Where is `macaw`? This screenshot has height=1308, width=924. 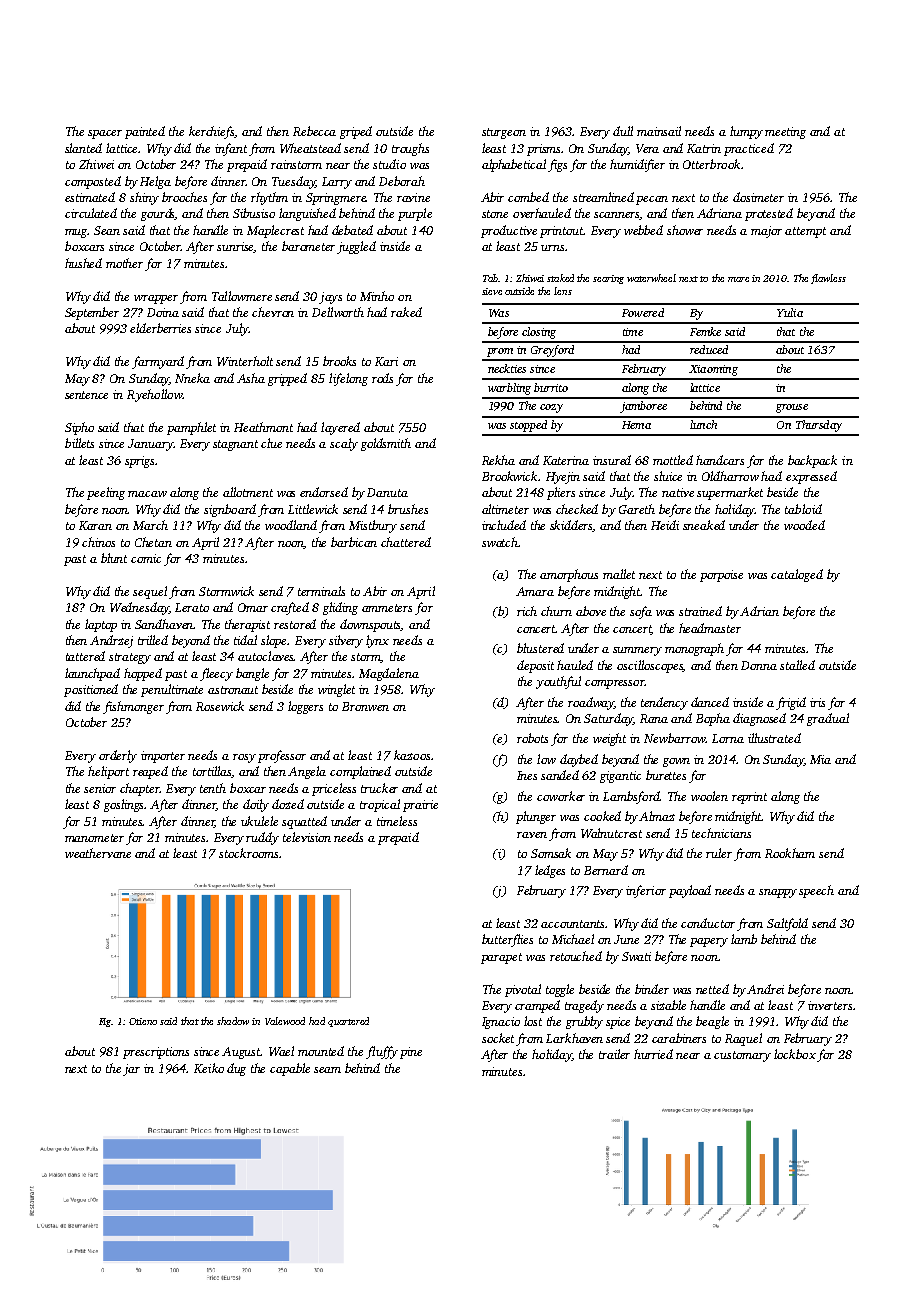 macaw is located at coordinates (147, 494).
